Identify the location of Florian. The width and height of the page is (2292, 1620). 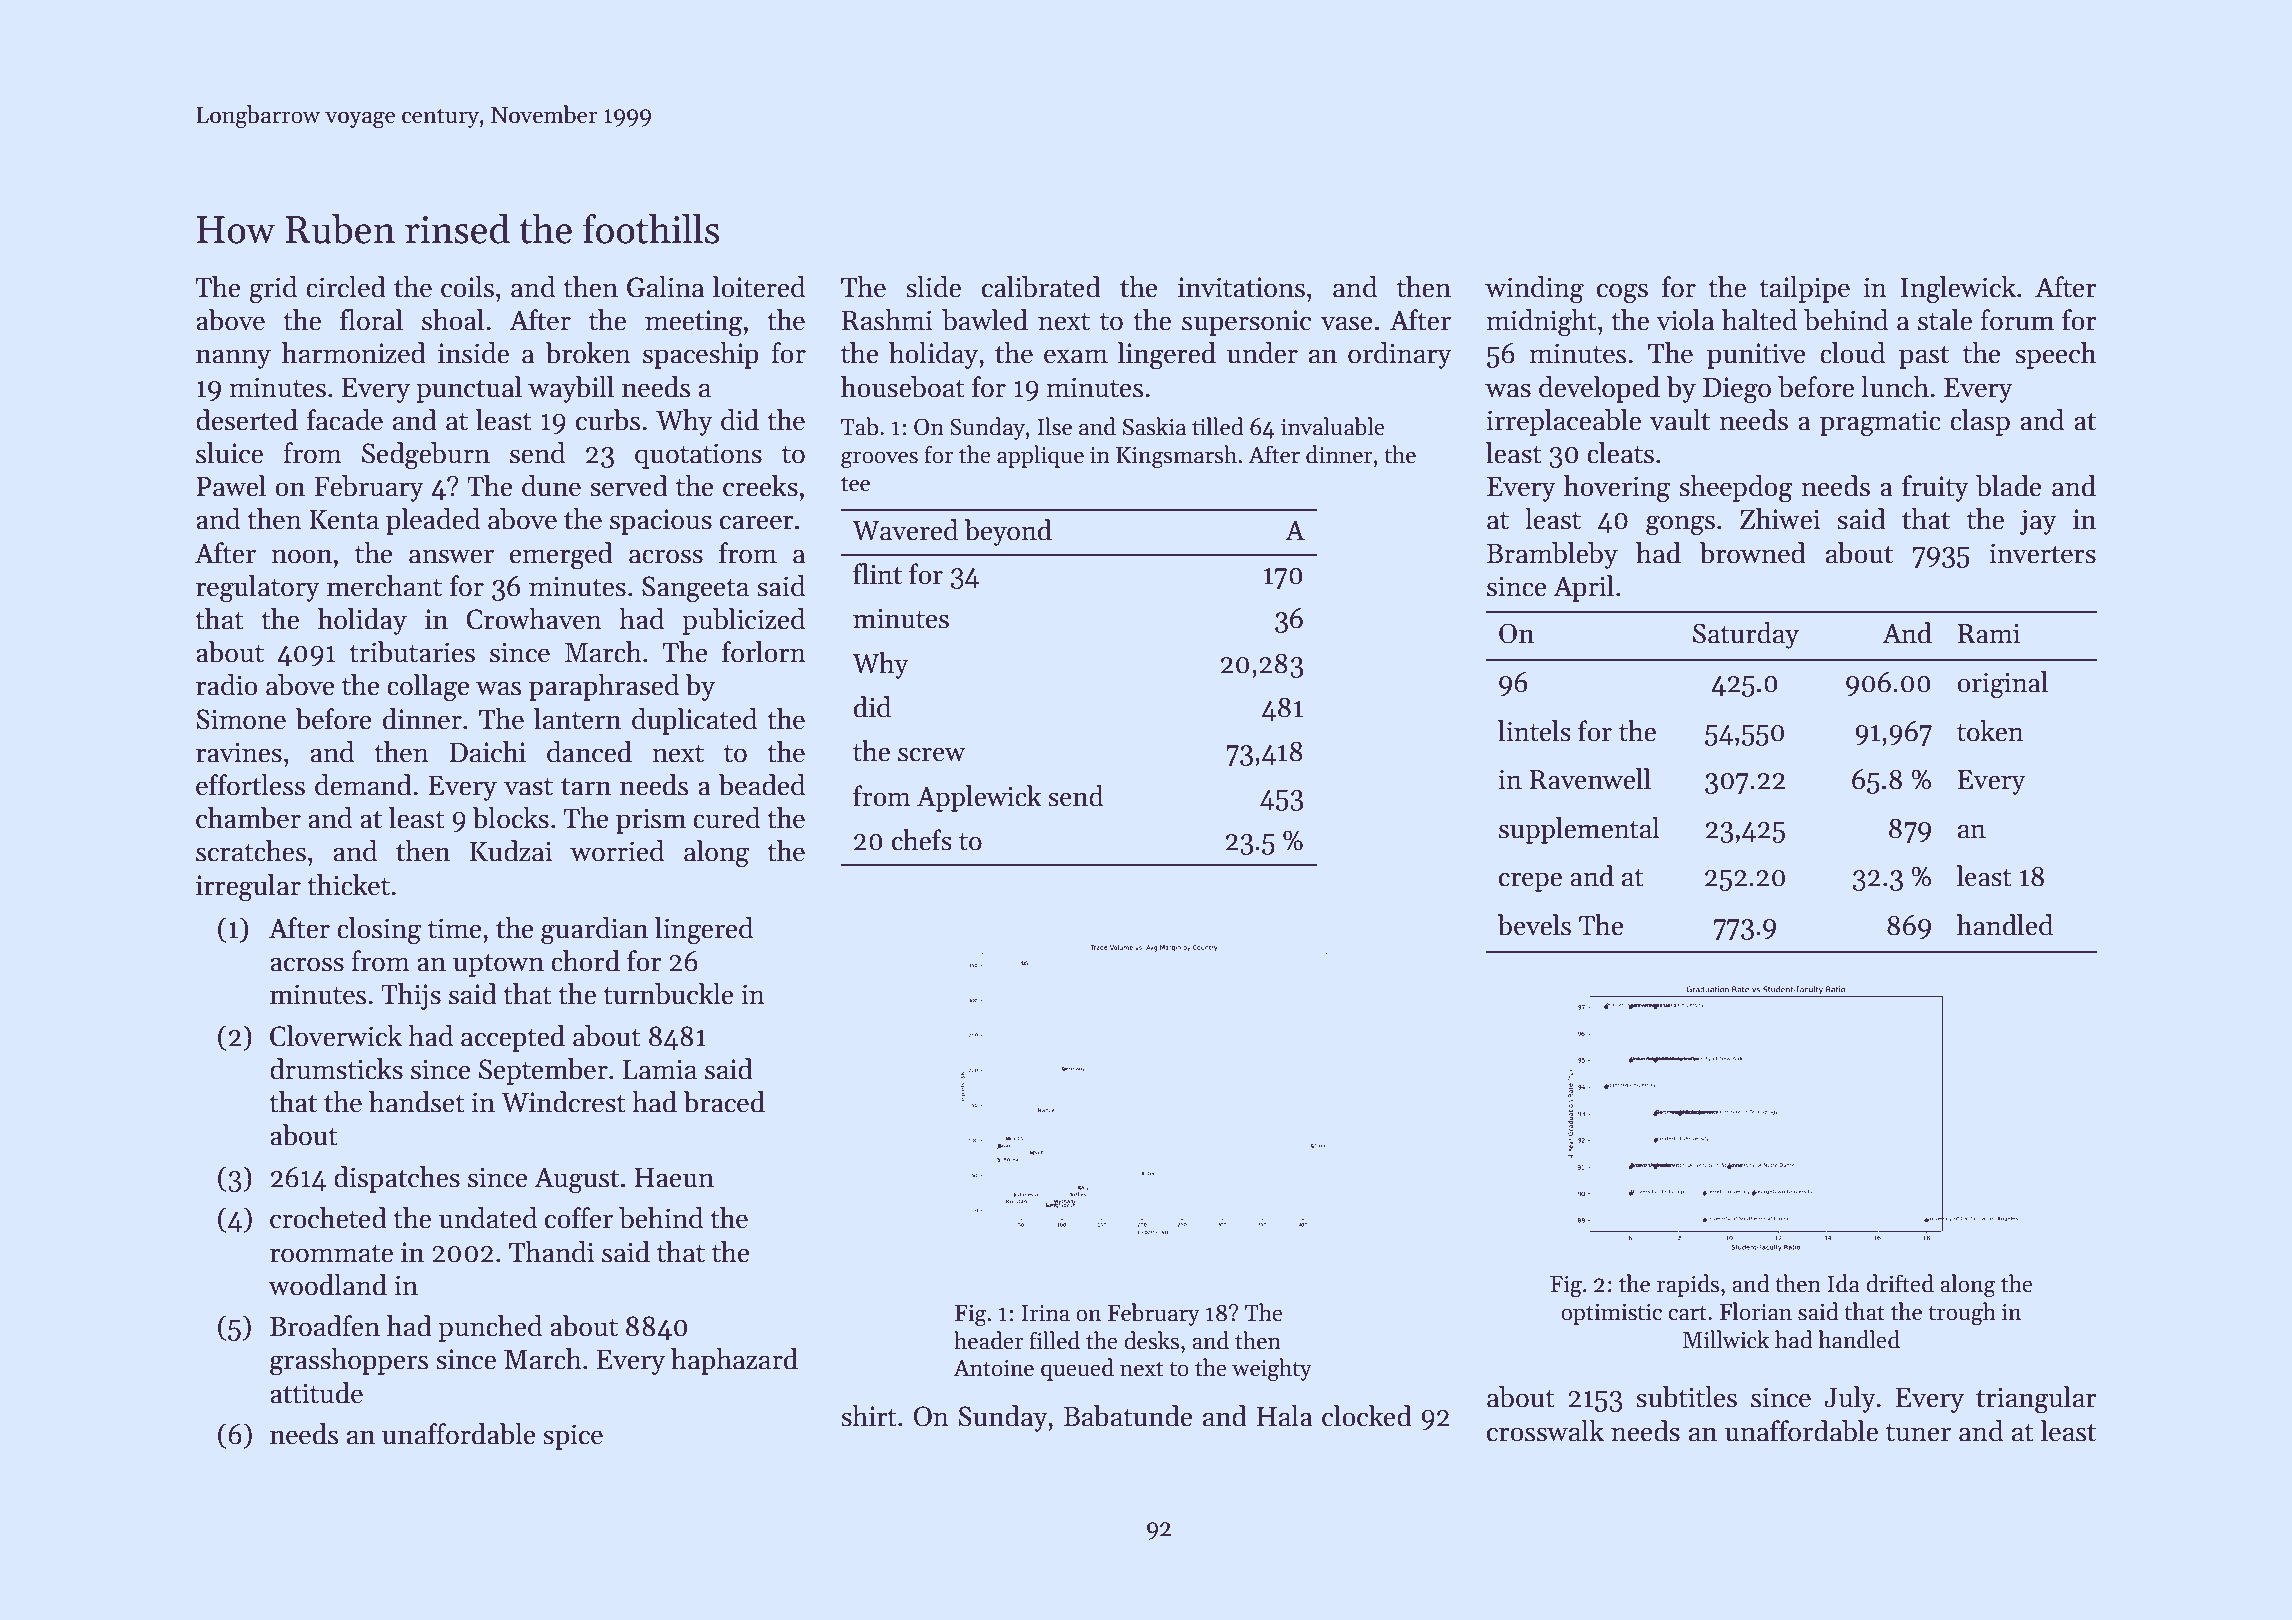
(1755, 1311).
